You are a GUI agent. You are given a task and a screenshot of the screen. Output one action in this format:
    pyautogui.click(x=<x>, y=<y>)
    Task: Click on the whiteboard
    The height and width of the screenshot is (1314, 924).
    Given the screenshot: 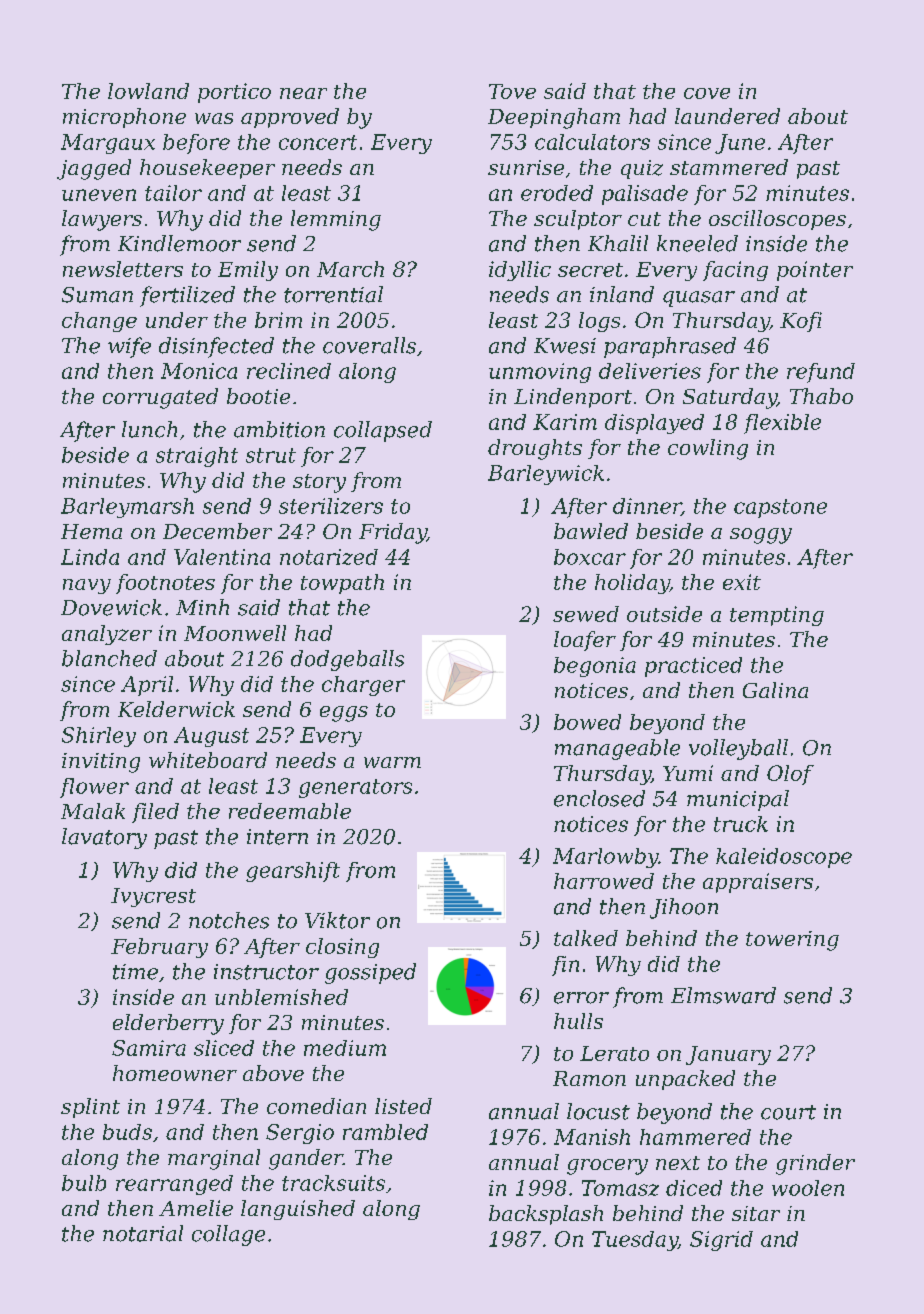 What is the action you would take?
    pyautogui.click(x=208, y=760)
